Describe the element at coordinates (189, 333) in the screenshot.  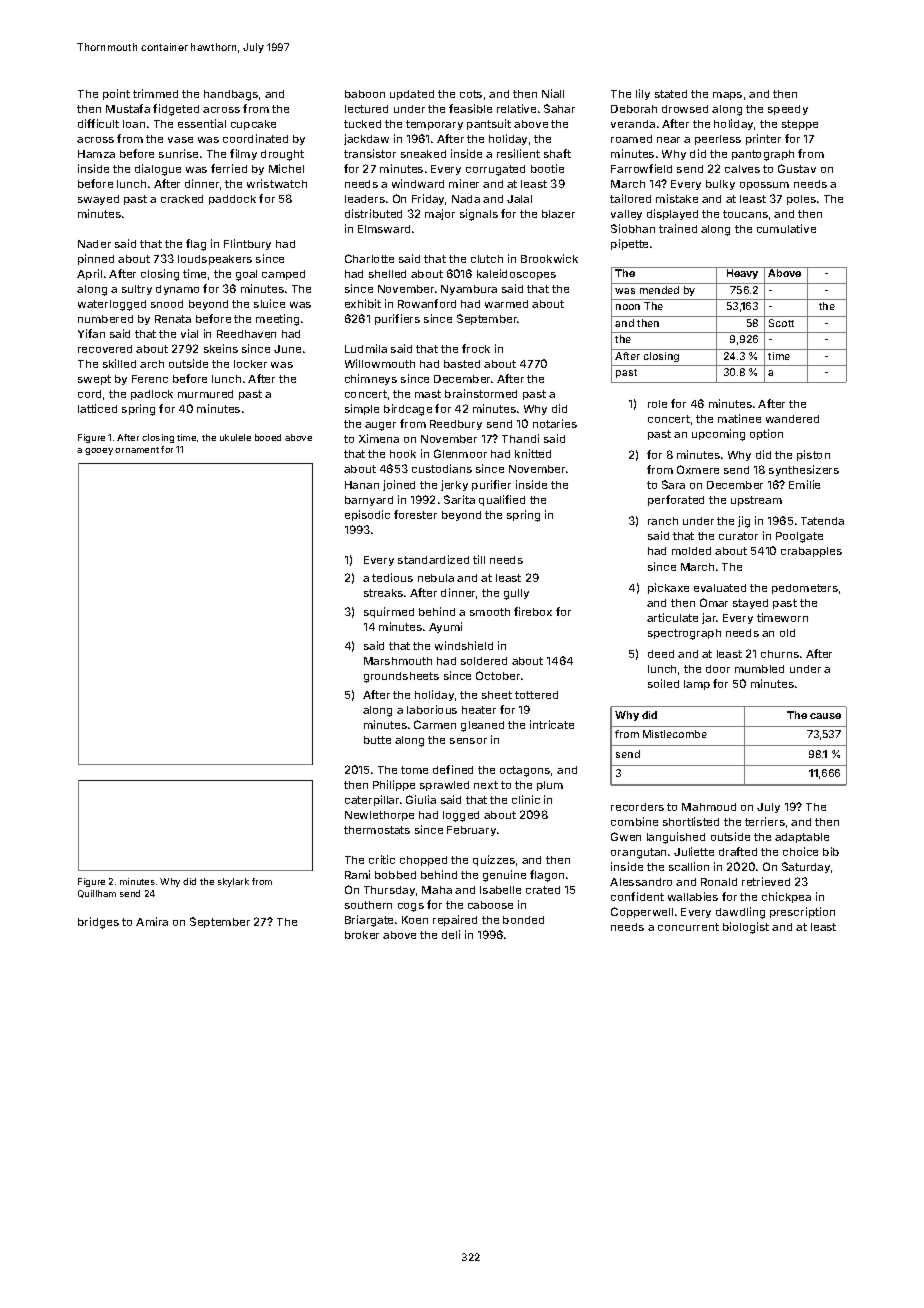
I see `vial` at that location.
